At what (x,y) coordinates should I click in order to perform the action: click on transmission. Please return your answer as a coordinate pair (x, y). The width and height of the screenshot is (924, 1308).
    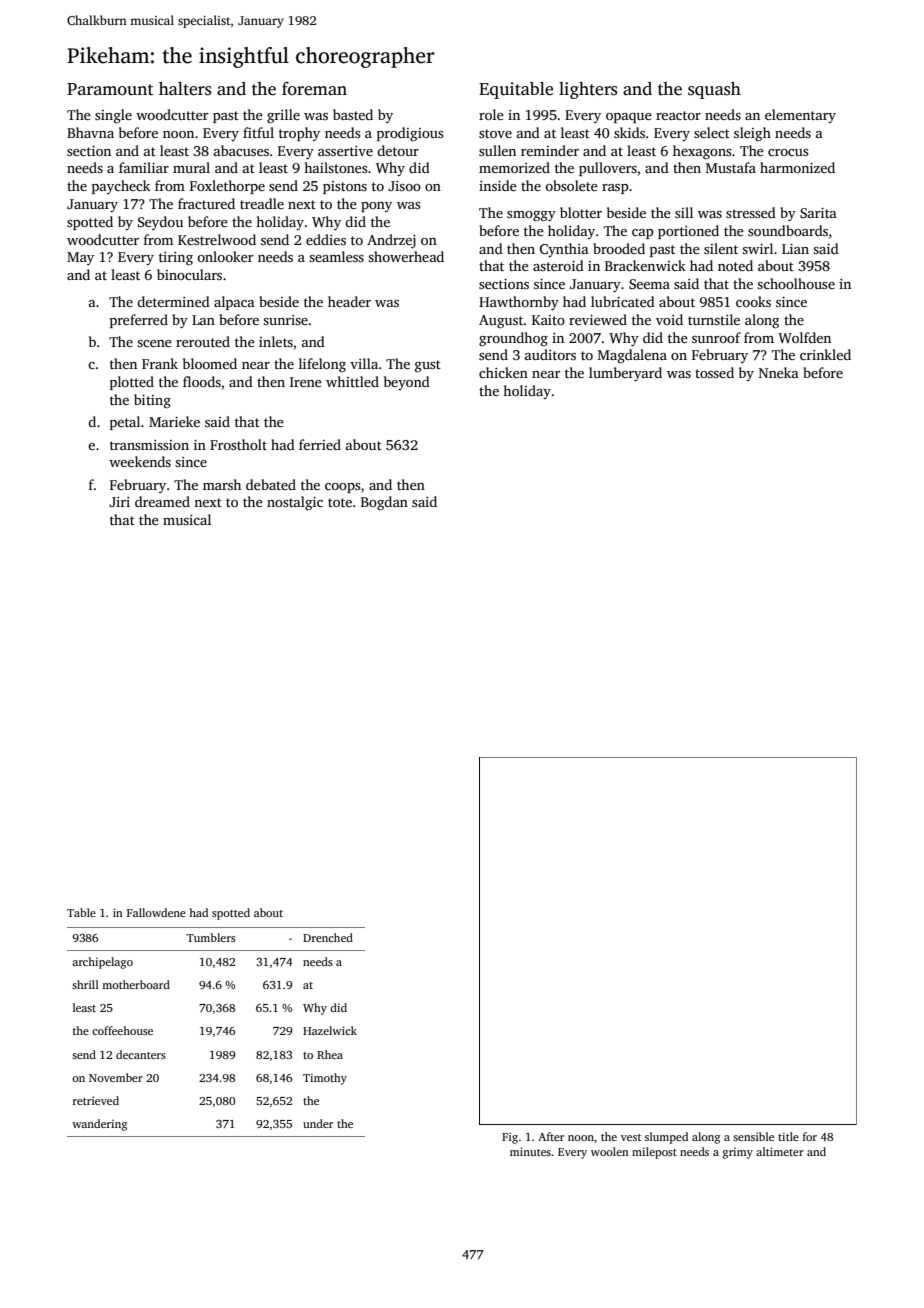
    Looking at the image, I should click on (149, 445).
